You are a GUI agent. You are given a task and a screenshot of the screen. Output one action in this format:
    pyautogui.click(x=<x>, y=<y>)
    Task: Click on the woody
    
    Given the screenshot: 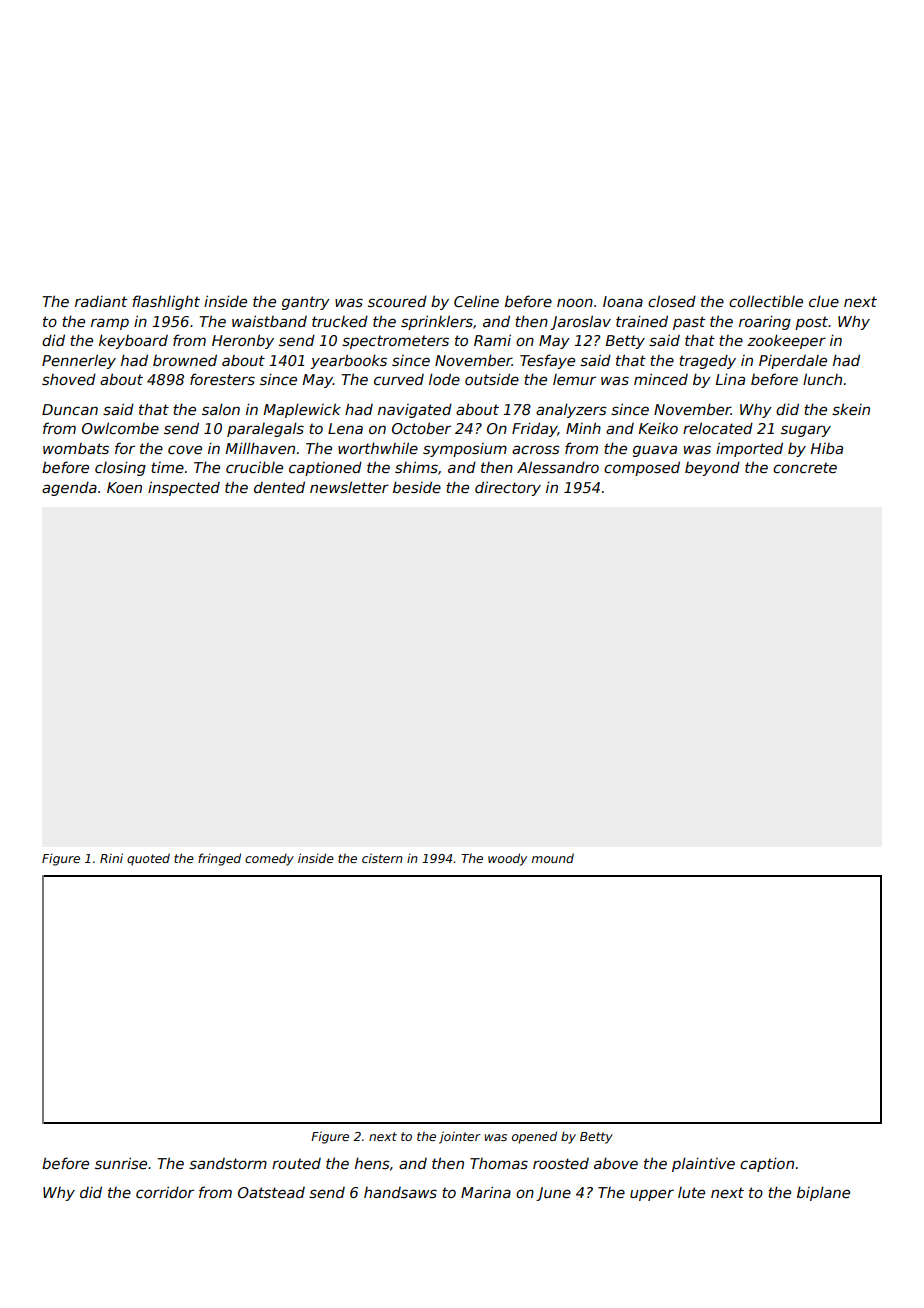 What is the action you would take?
    pyautogui.click(x=507, y=859)
